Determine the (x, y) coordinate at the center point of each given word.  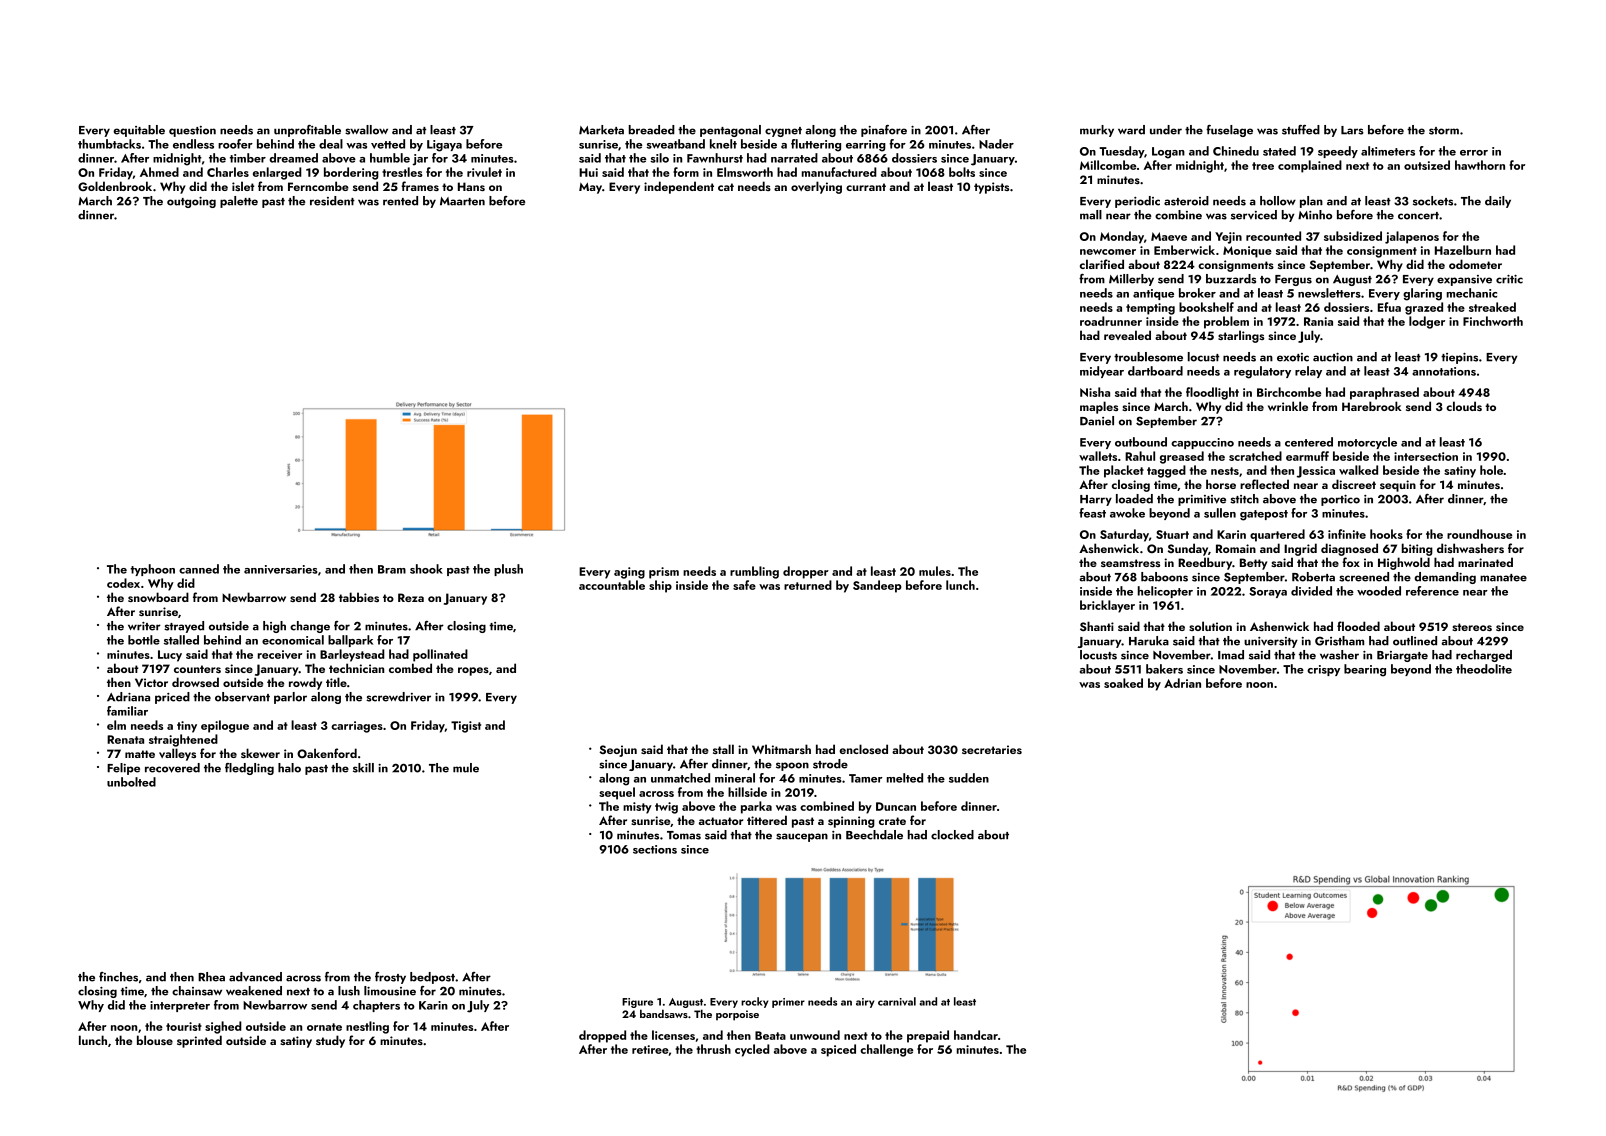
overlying (816, 187)
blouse (155, 1040)
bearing (1365, 670)
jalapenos (1412, 237)
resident (332, 201)
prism (664, 573)
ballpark (350, 641)
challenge (886, 1050)
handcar (976, 1035)
